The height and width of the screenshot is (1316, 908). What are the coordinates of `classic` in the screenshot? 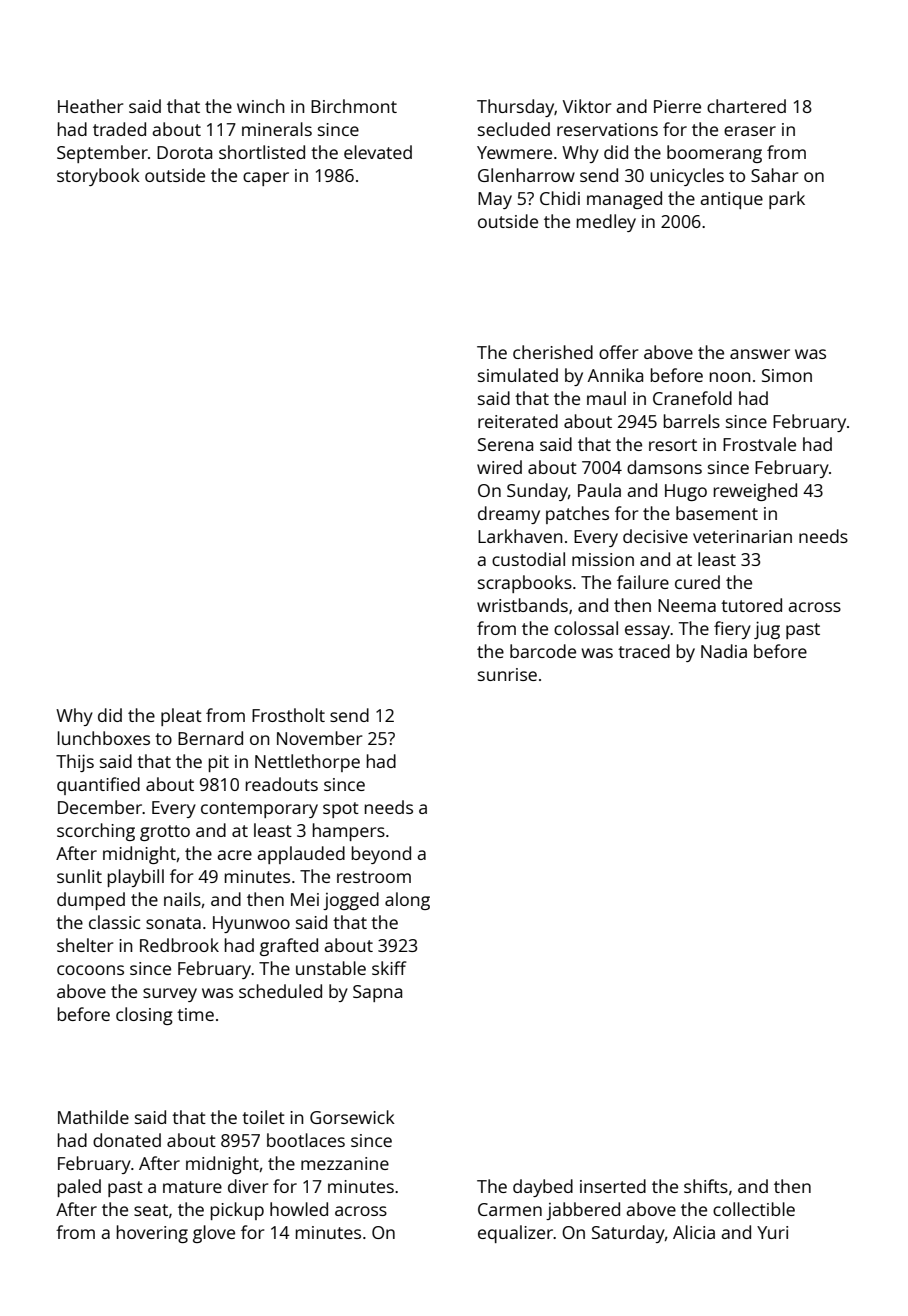 It's located at (114, 922).
